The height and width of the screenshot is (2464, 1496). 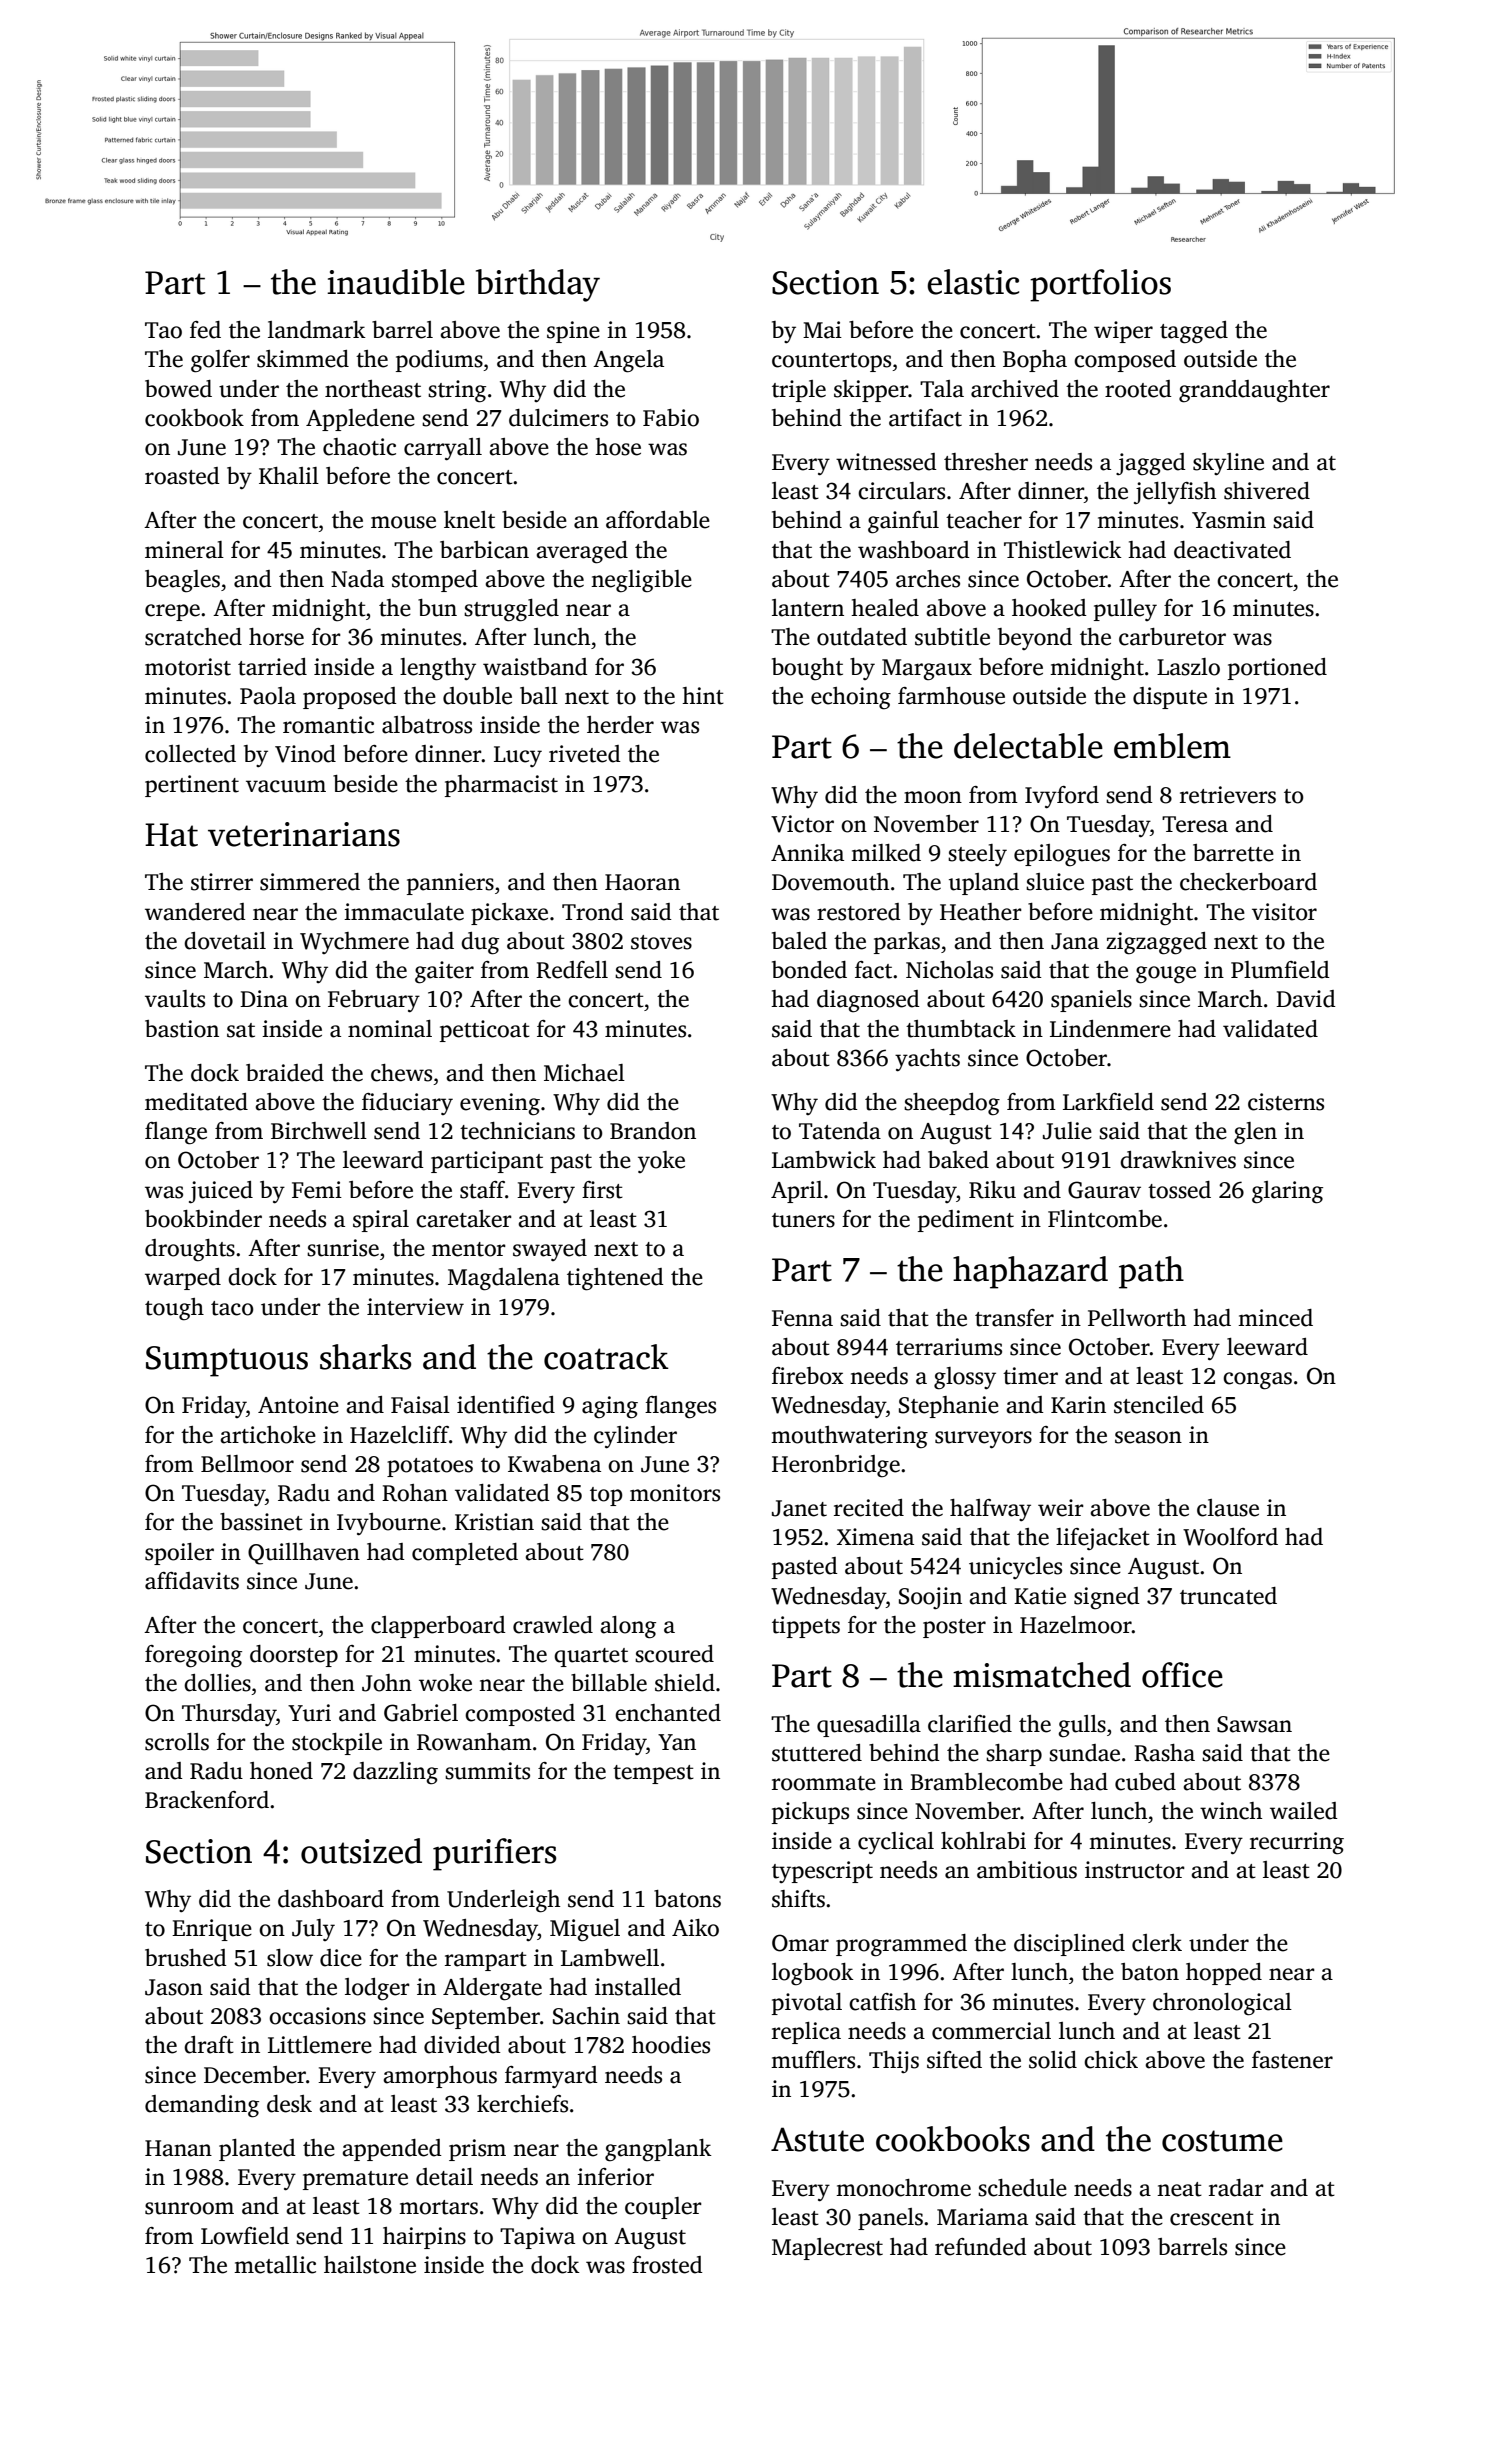 I want to click on cylinder, so click(x=635, y=1437).
